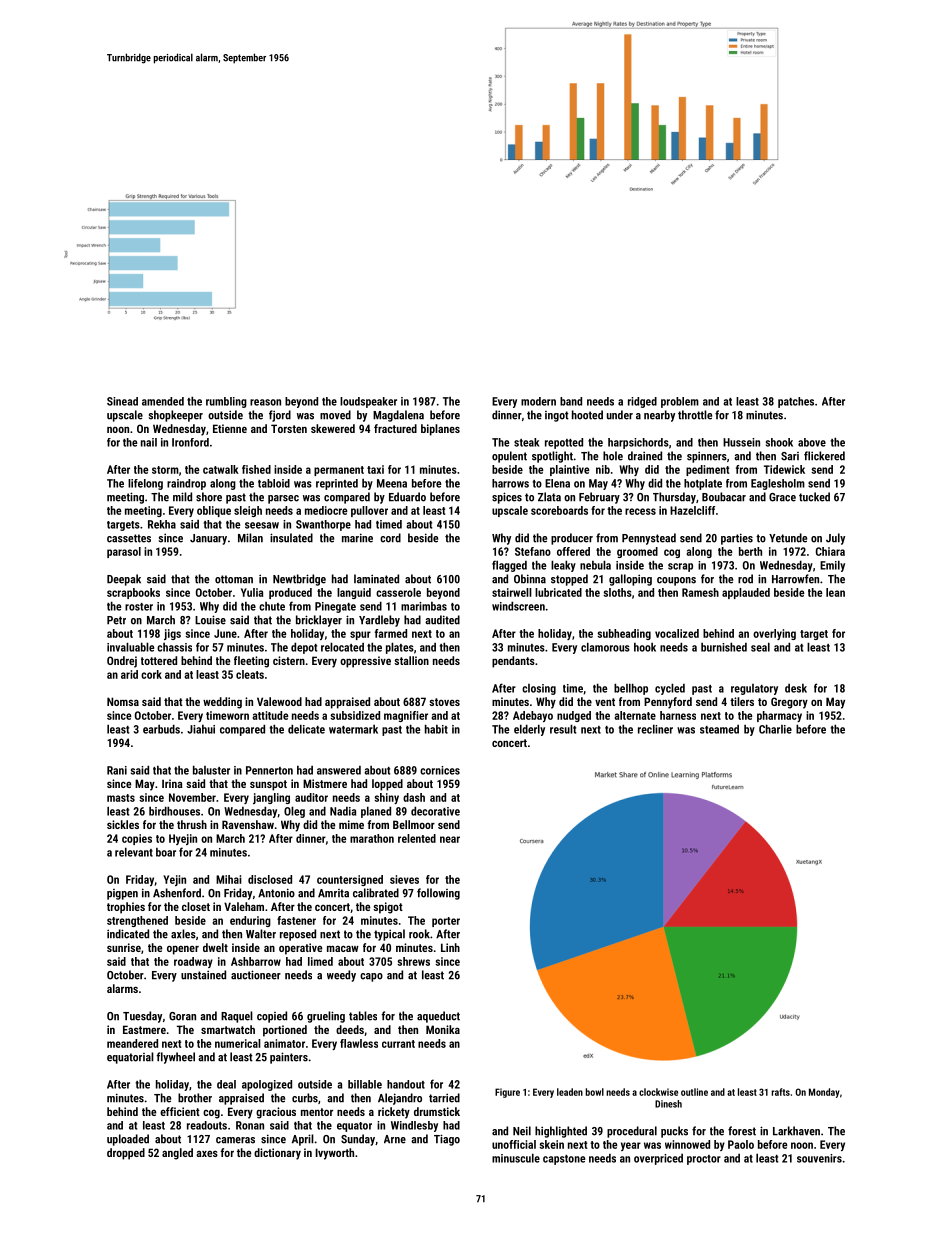  Describe the element at coordinates (124, 947) in the screenshot. I see `sunrise` at that location.
